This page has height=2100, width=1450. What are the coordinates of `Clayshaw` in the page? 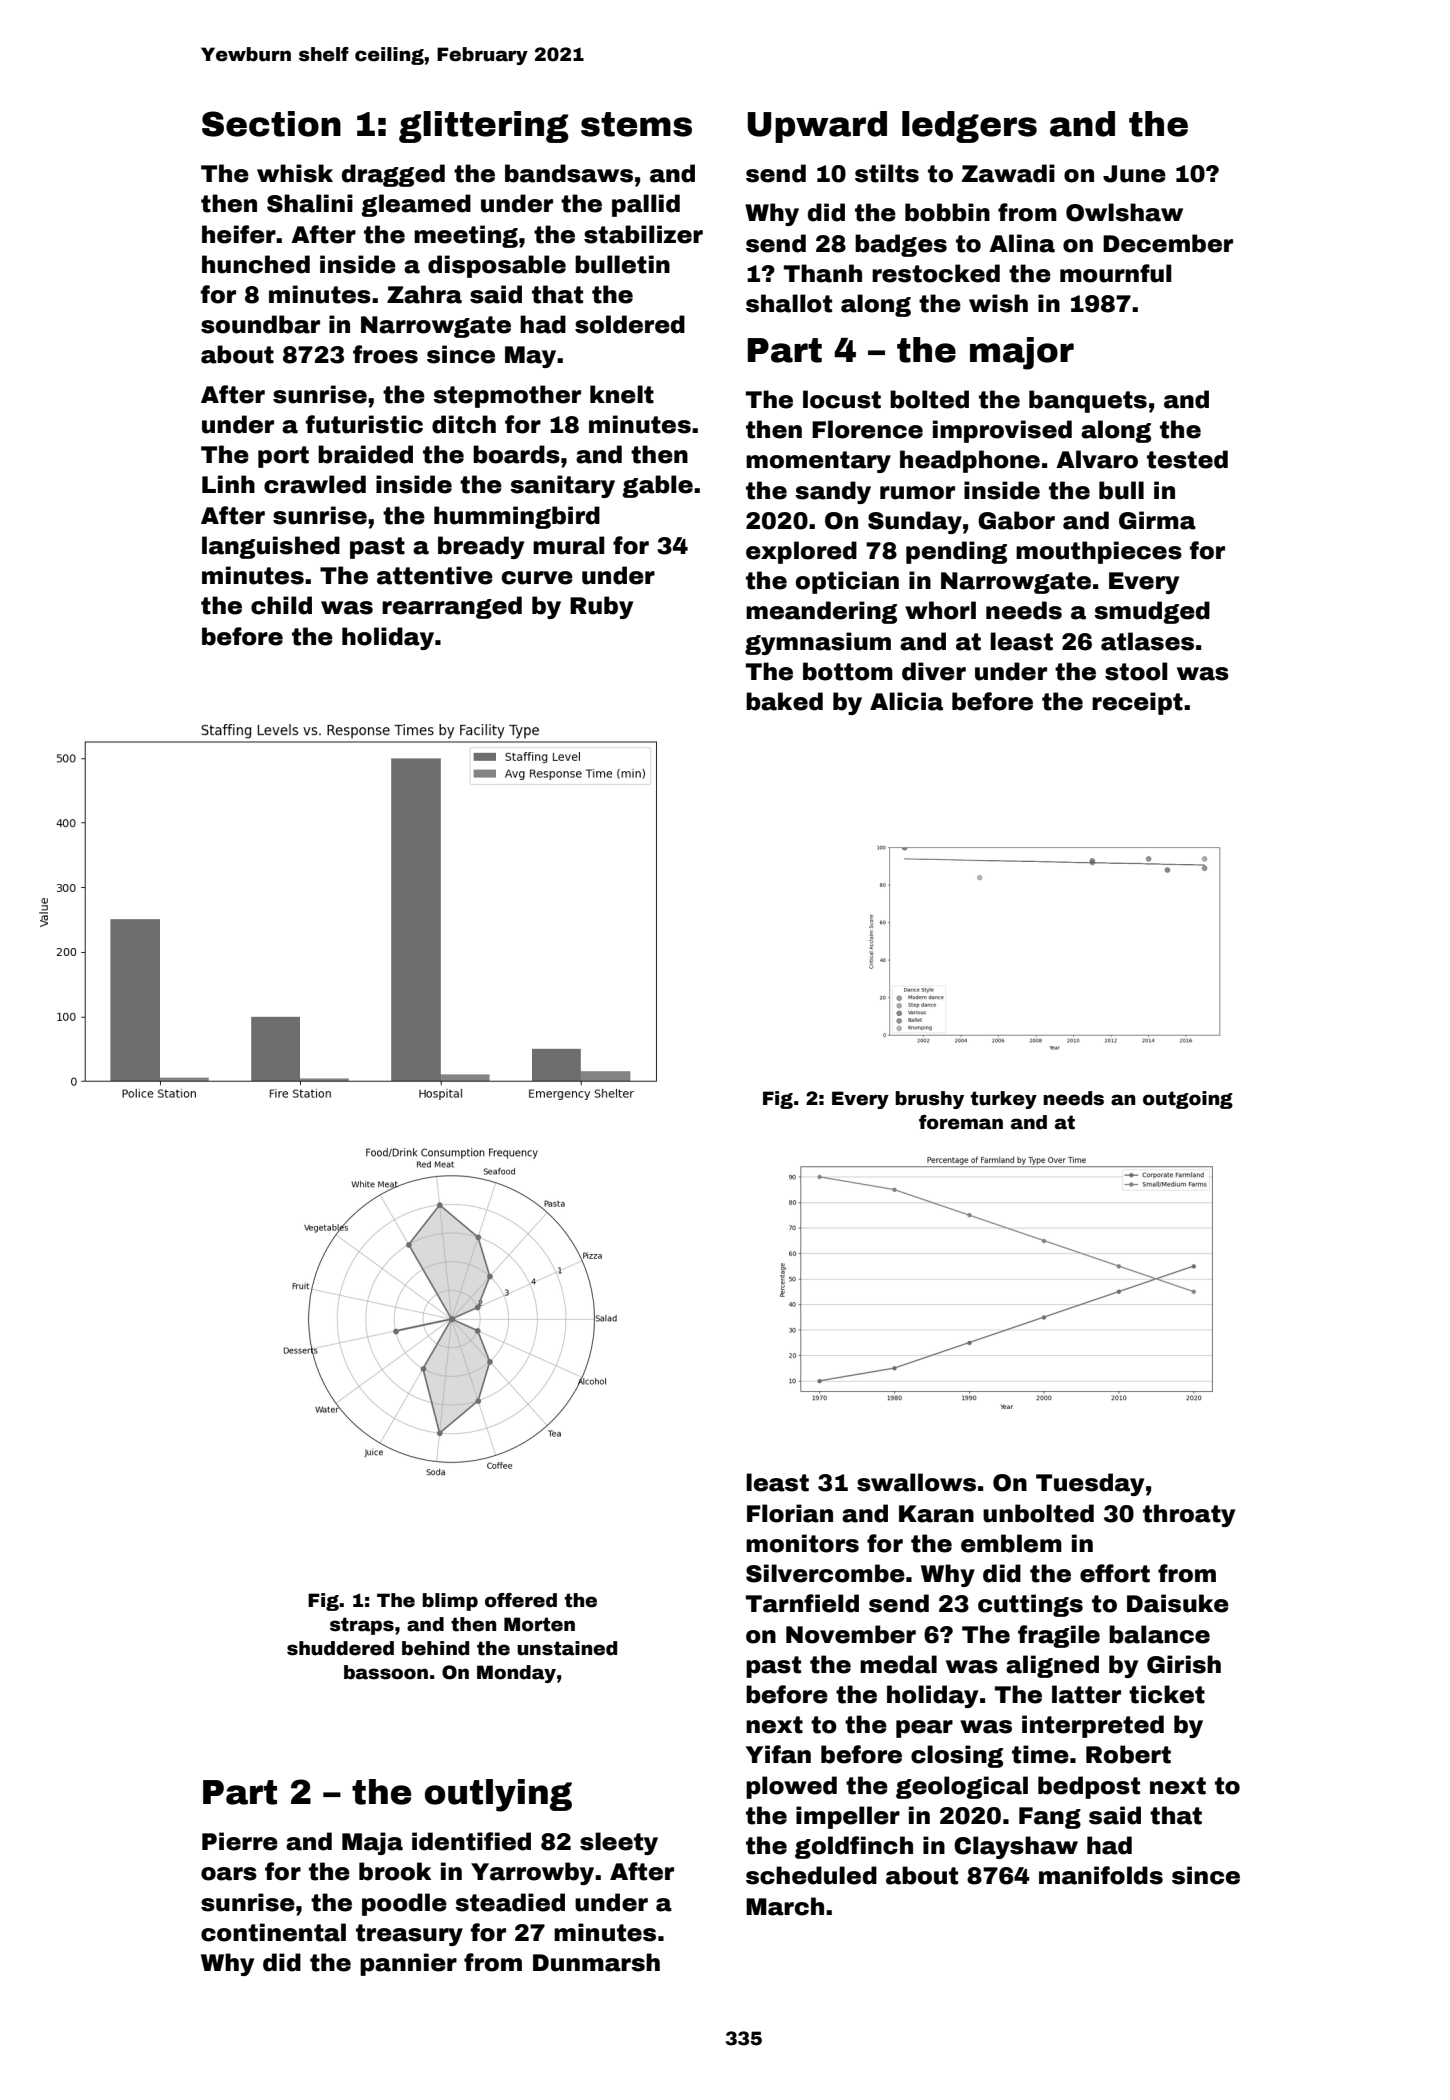 It's located at (1016, 1847).
